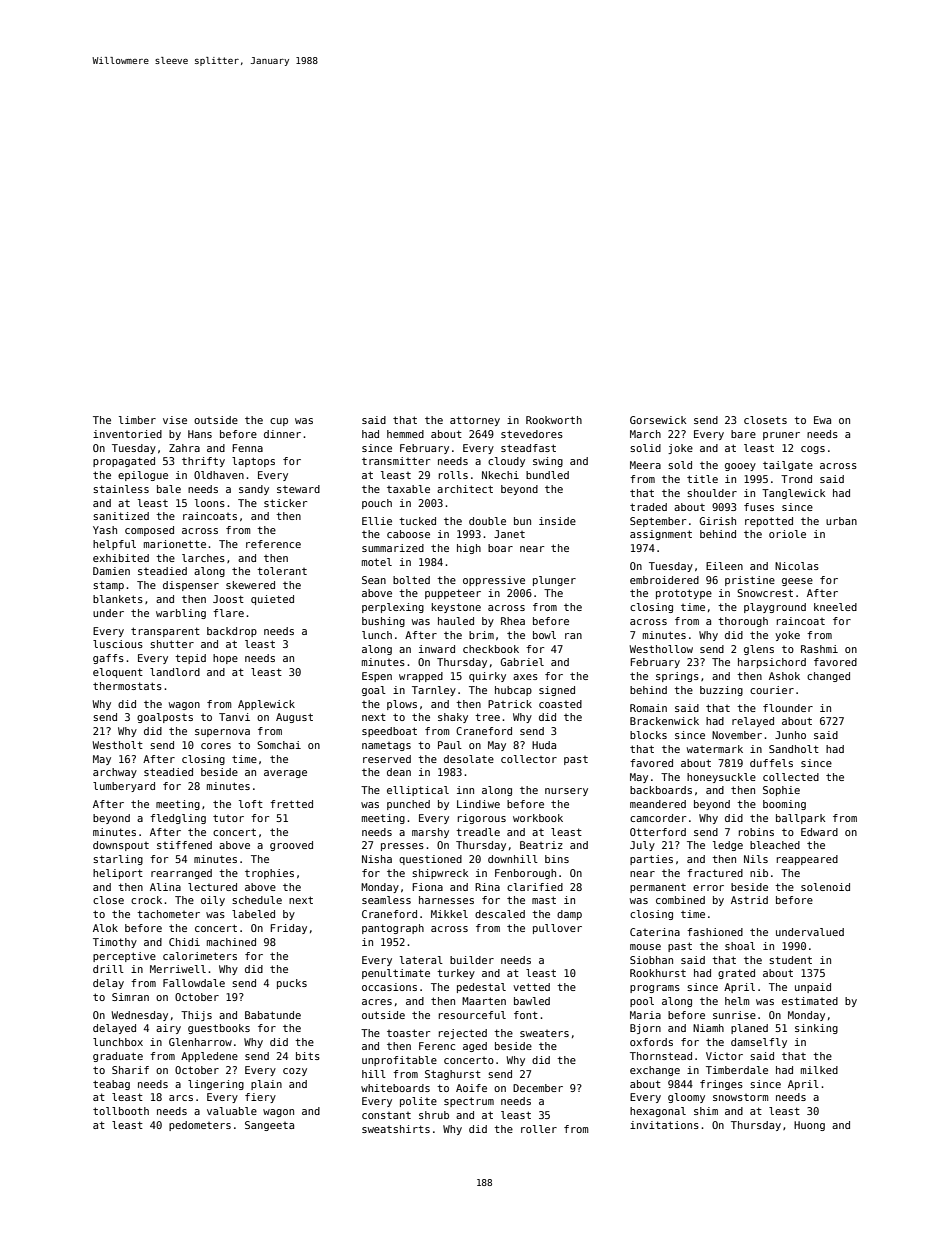  I want to click on Somchai, so click(279, 745).
